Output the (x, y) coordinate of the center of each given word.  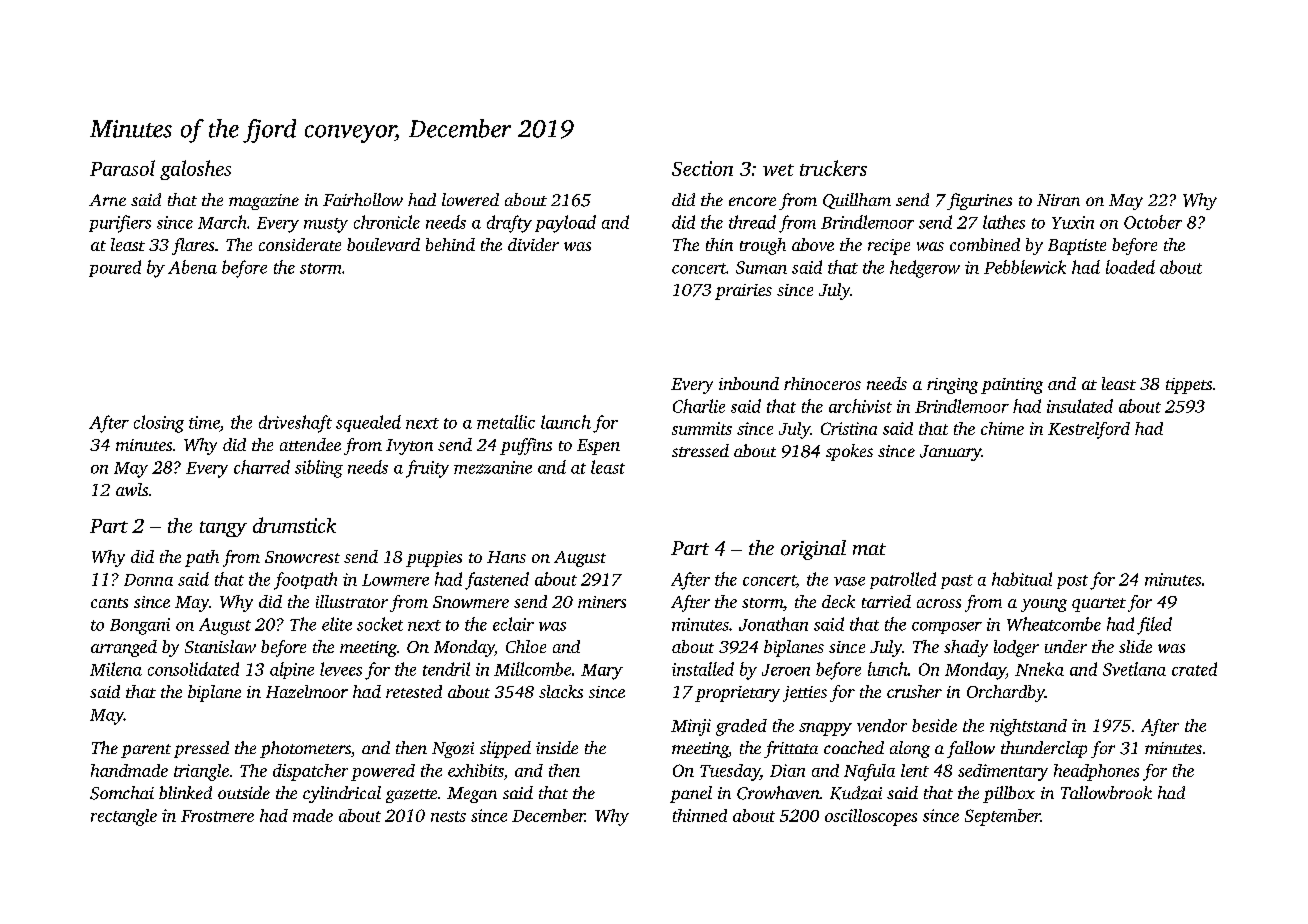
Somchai (122, 793)
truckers (833, 168)
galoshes (195, 170)
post (1072, 582)
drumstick (294, 525)
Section (702, 168)
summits (702, 428)
